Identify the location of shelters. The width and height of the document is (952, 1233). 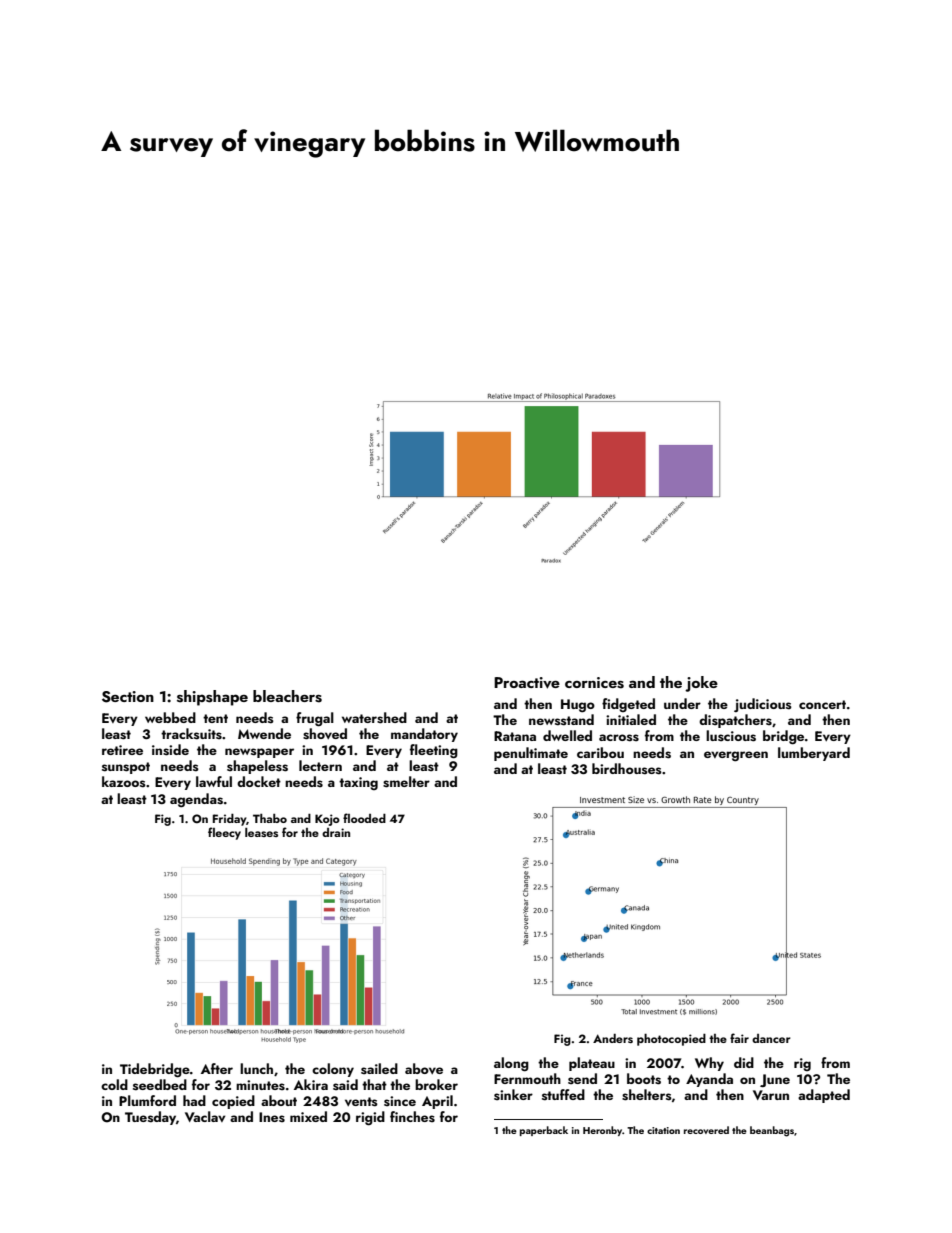
(647, 1095).
